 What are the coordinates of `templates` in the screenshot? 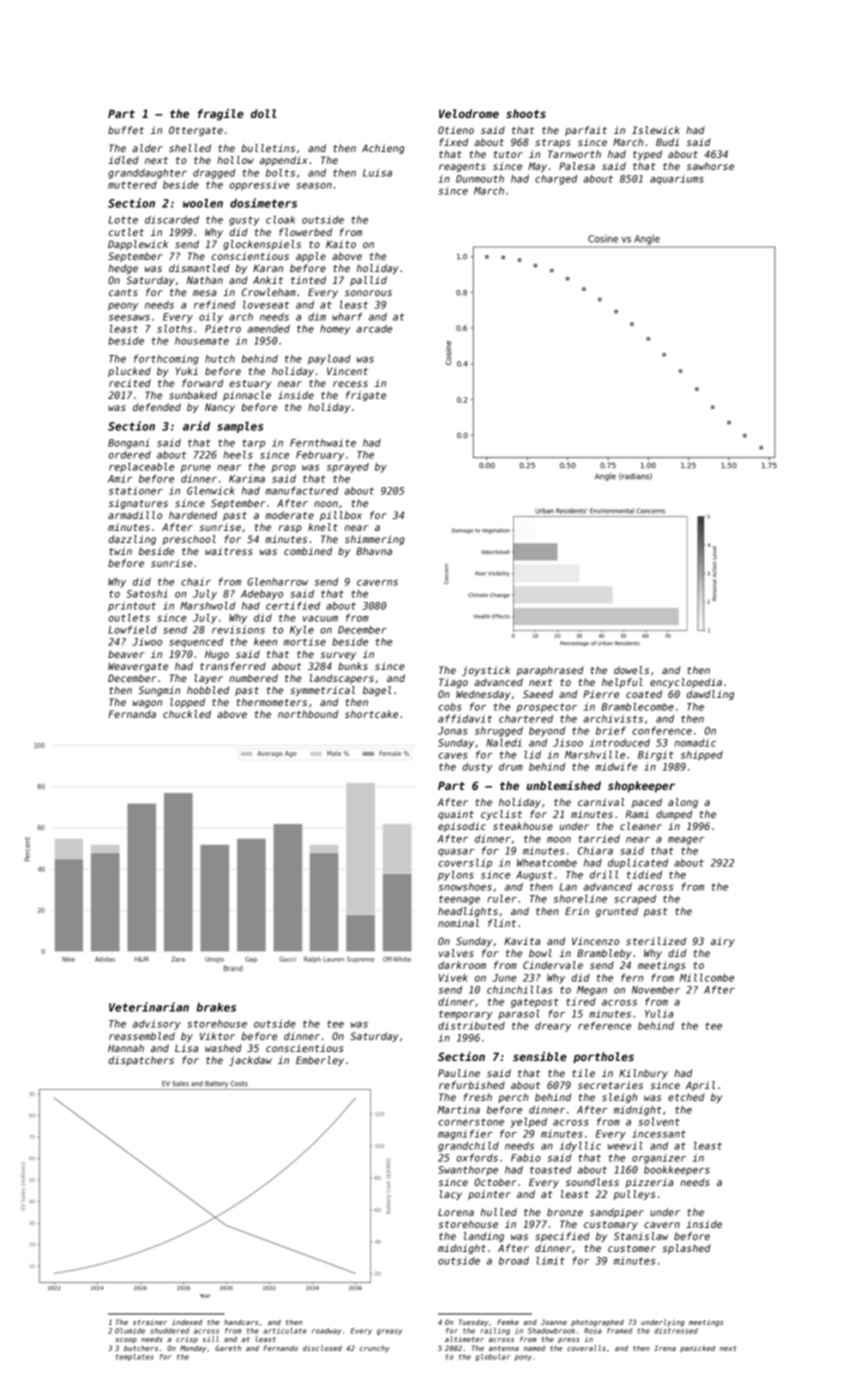 It's located at (135, 1357).
